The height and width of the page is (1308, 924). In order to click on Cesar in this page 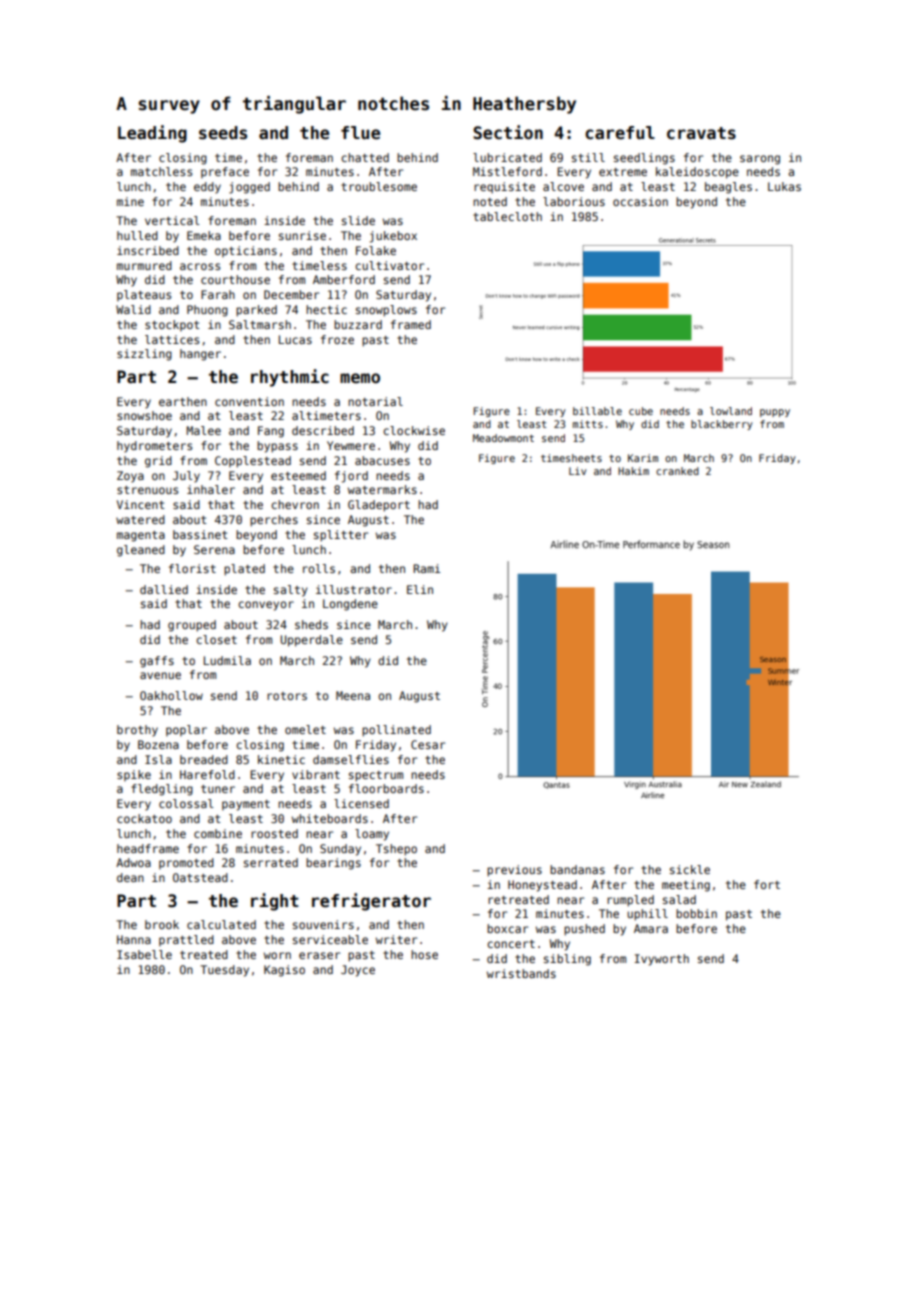, I will do `click(428, 744)`.
